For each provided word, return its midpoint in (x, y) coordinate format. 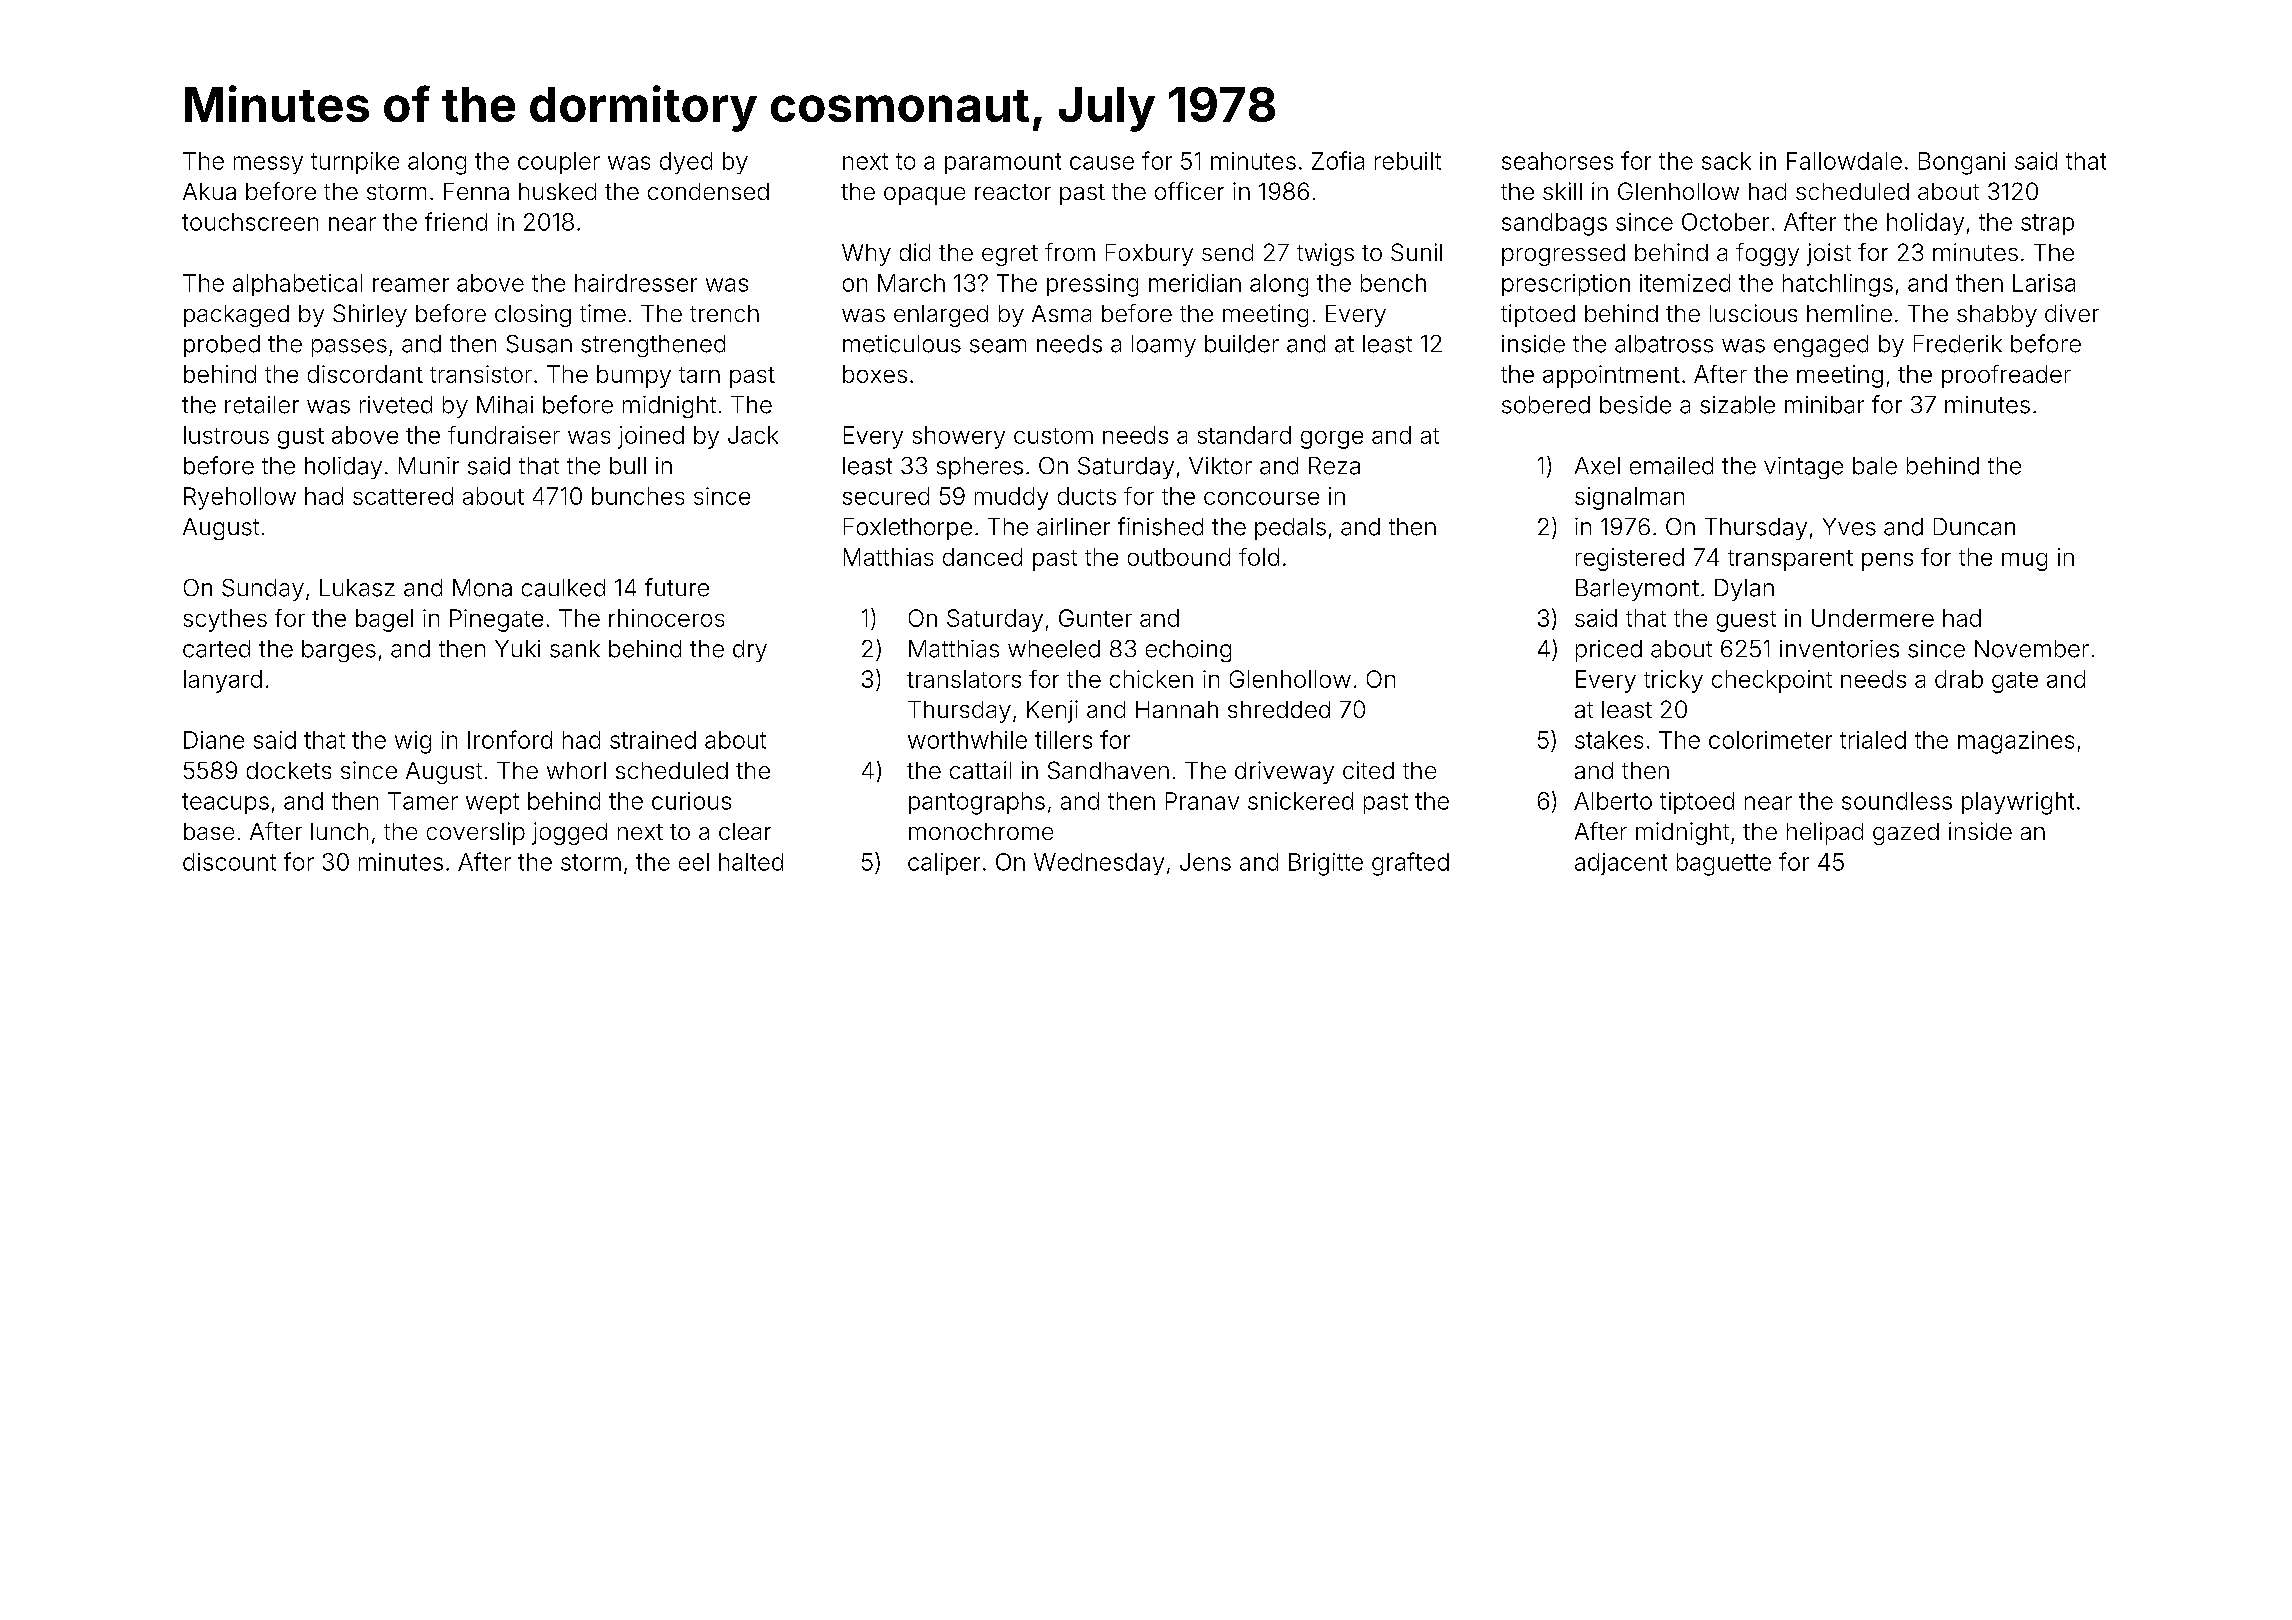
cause (1102, 163)
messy (268, 165)
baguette (1724, 864)
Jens (1205, 862)
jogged (569, 833)
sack (1726, 161)
